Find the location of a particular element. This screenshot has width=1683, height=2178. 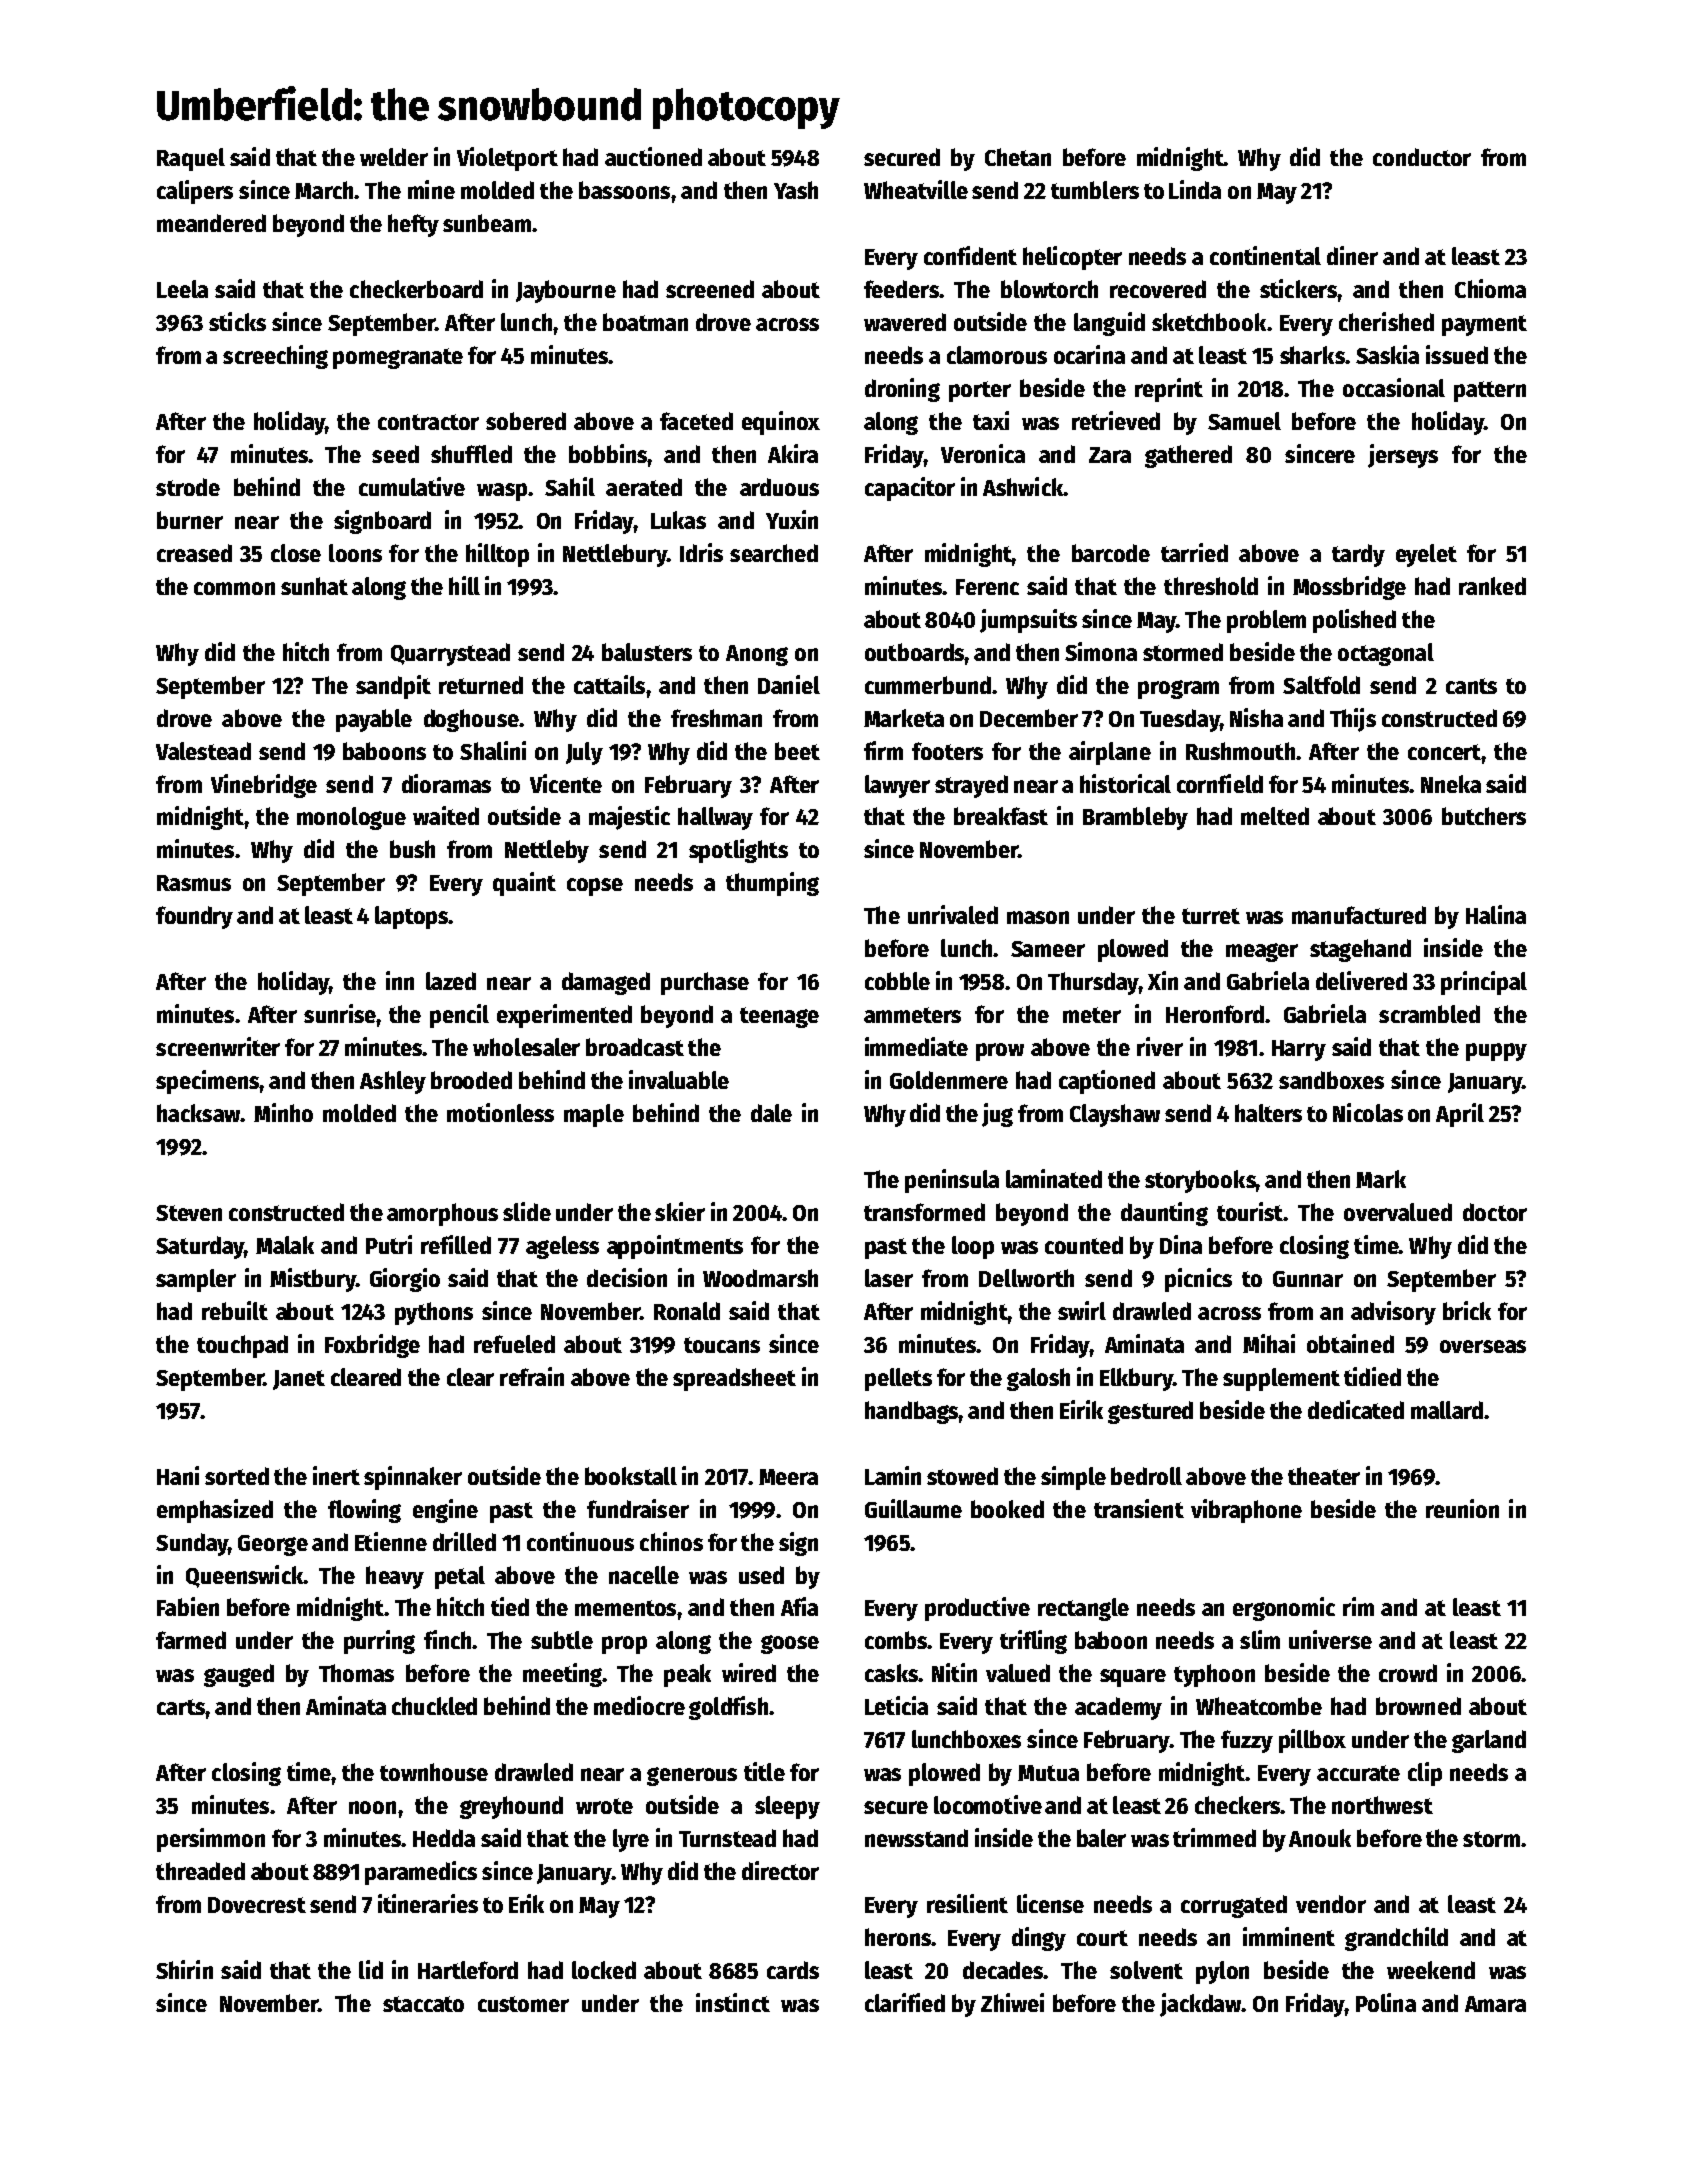

calipers is located at coordinates (195, 192).
